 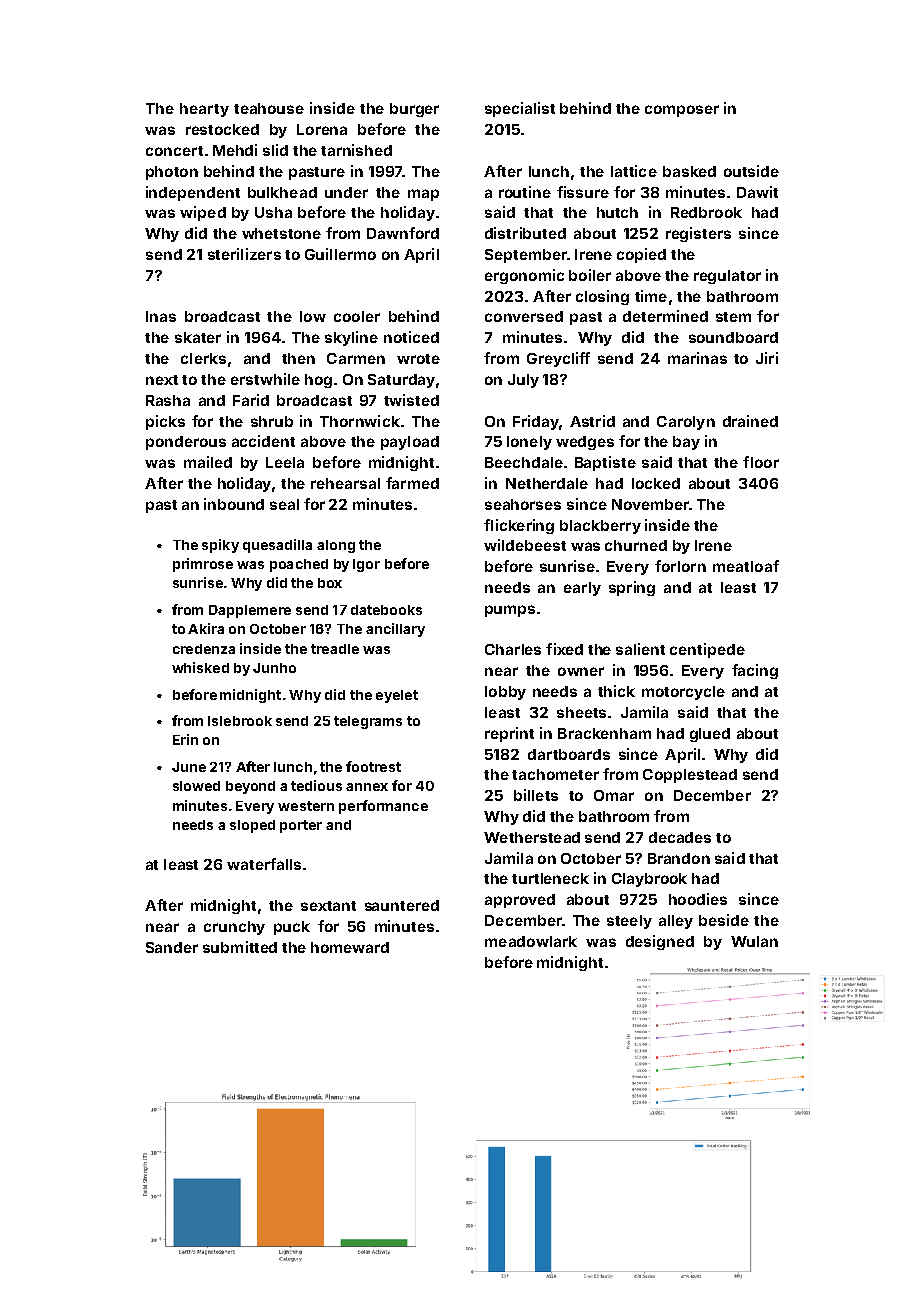 I want to click on Sander, so click(x=172, y=947).
